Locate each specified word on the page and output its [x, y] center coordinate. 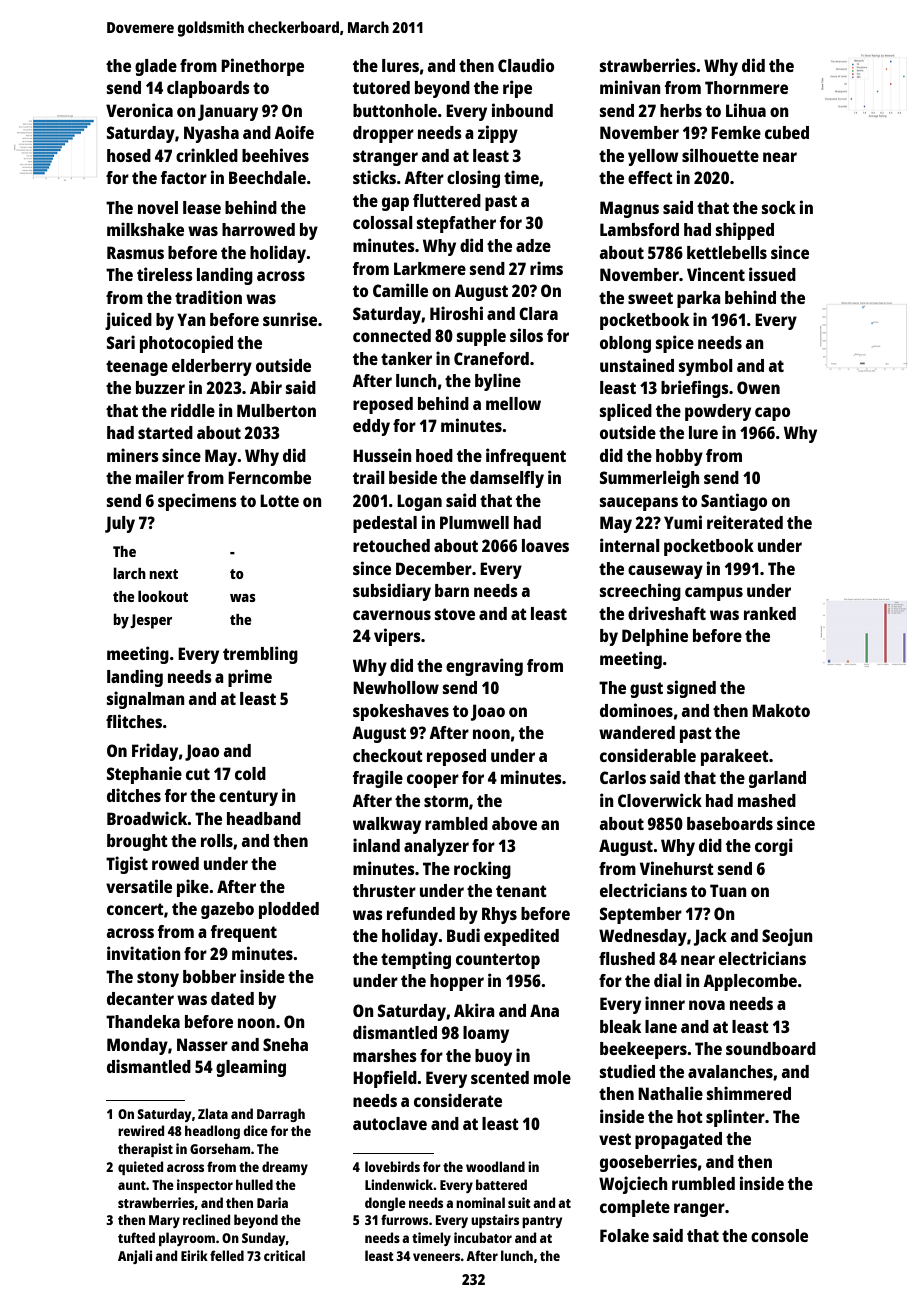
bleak [620, 1026]
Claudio [526, 65]
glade [156, 67]
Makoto [781, 710]
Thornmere [746, 87]
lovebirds [392, 1166]
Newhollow [396, 687]
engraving [484, 667]
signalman [146, 700]
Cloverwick [660, 800]
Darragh [281, 1115]
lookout [163, 596]
